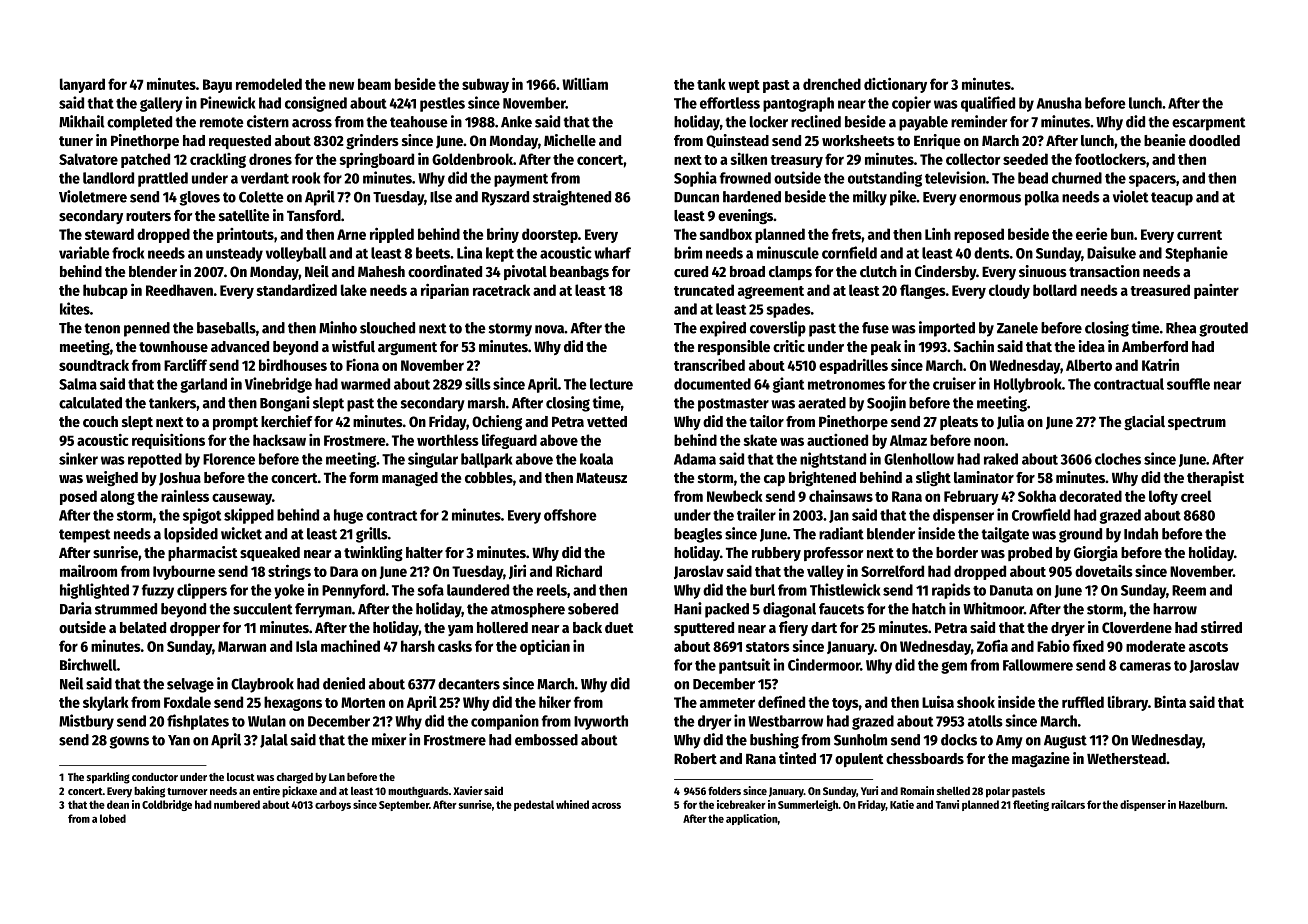 The width and height of the screenshot is (1308, 924). I want to click on beam, so click(374, 84).
